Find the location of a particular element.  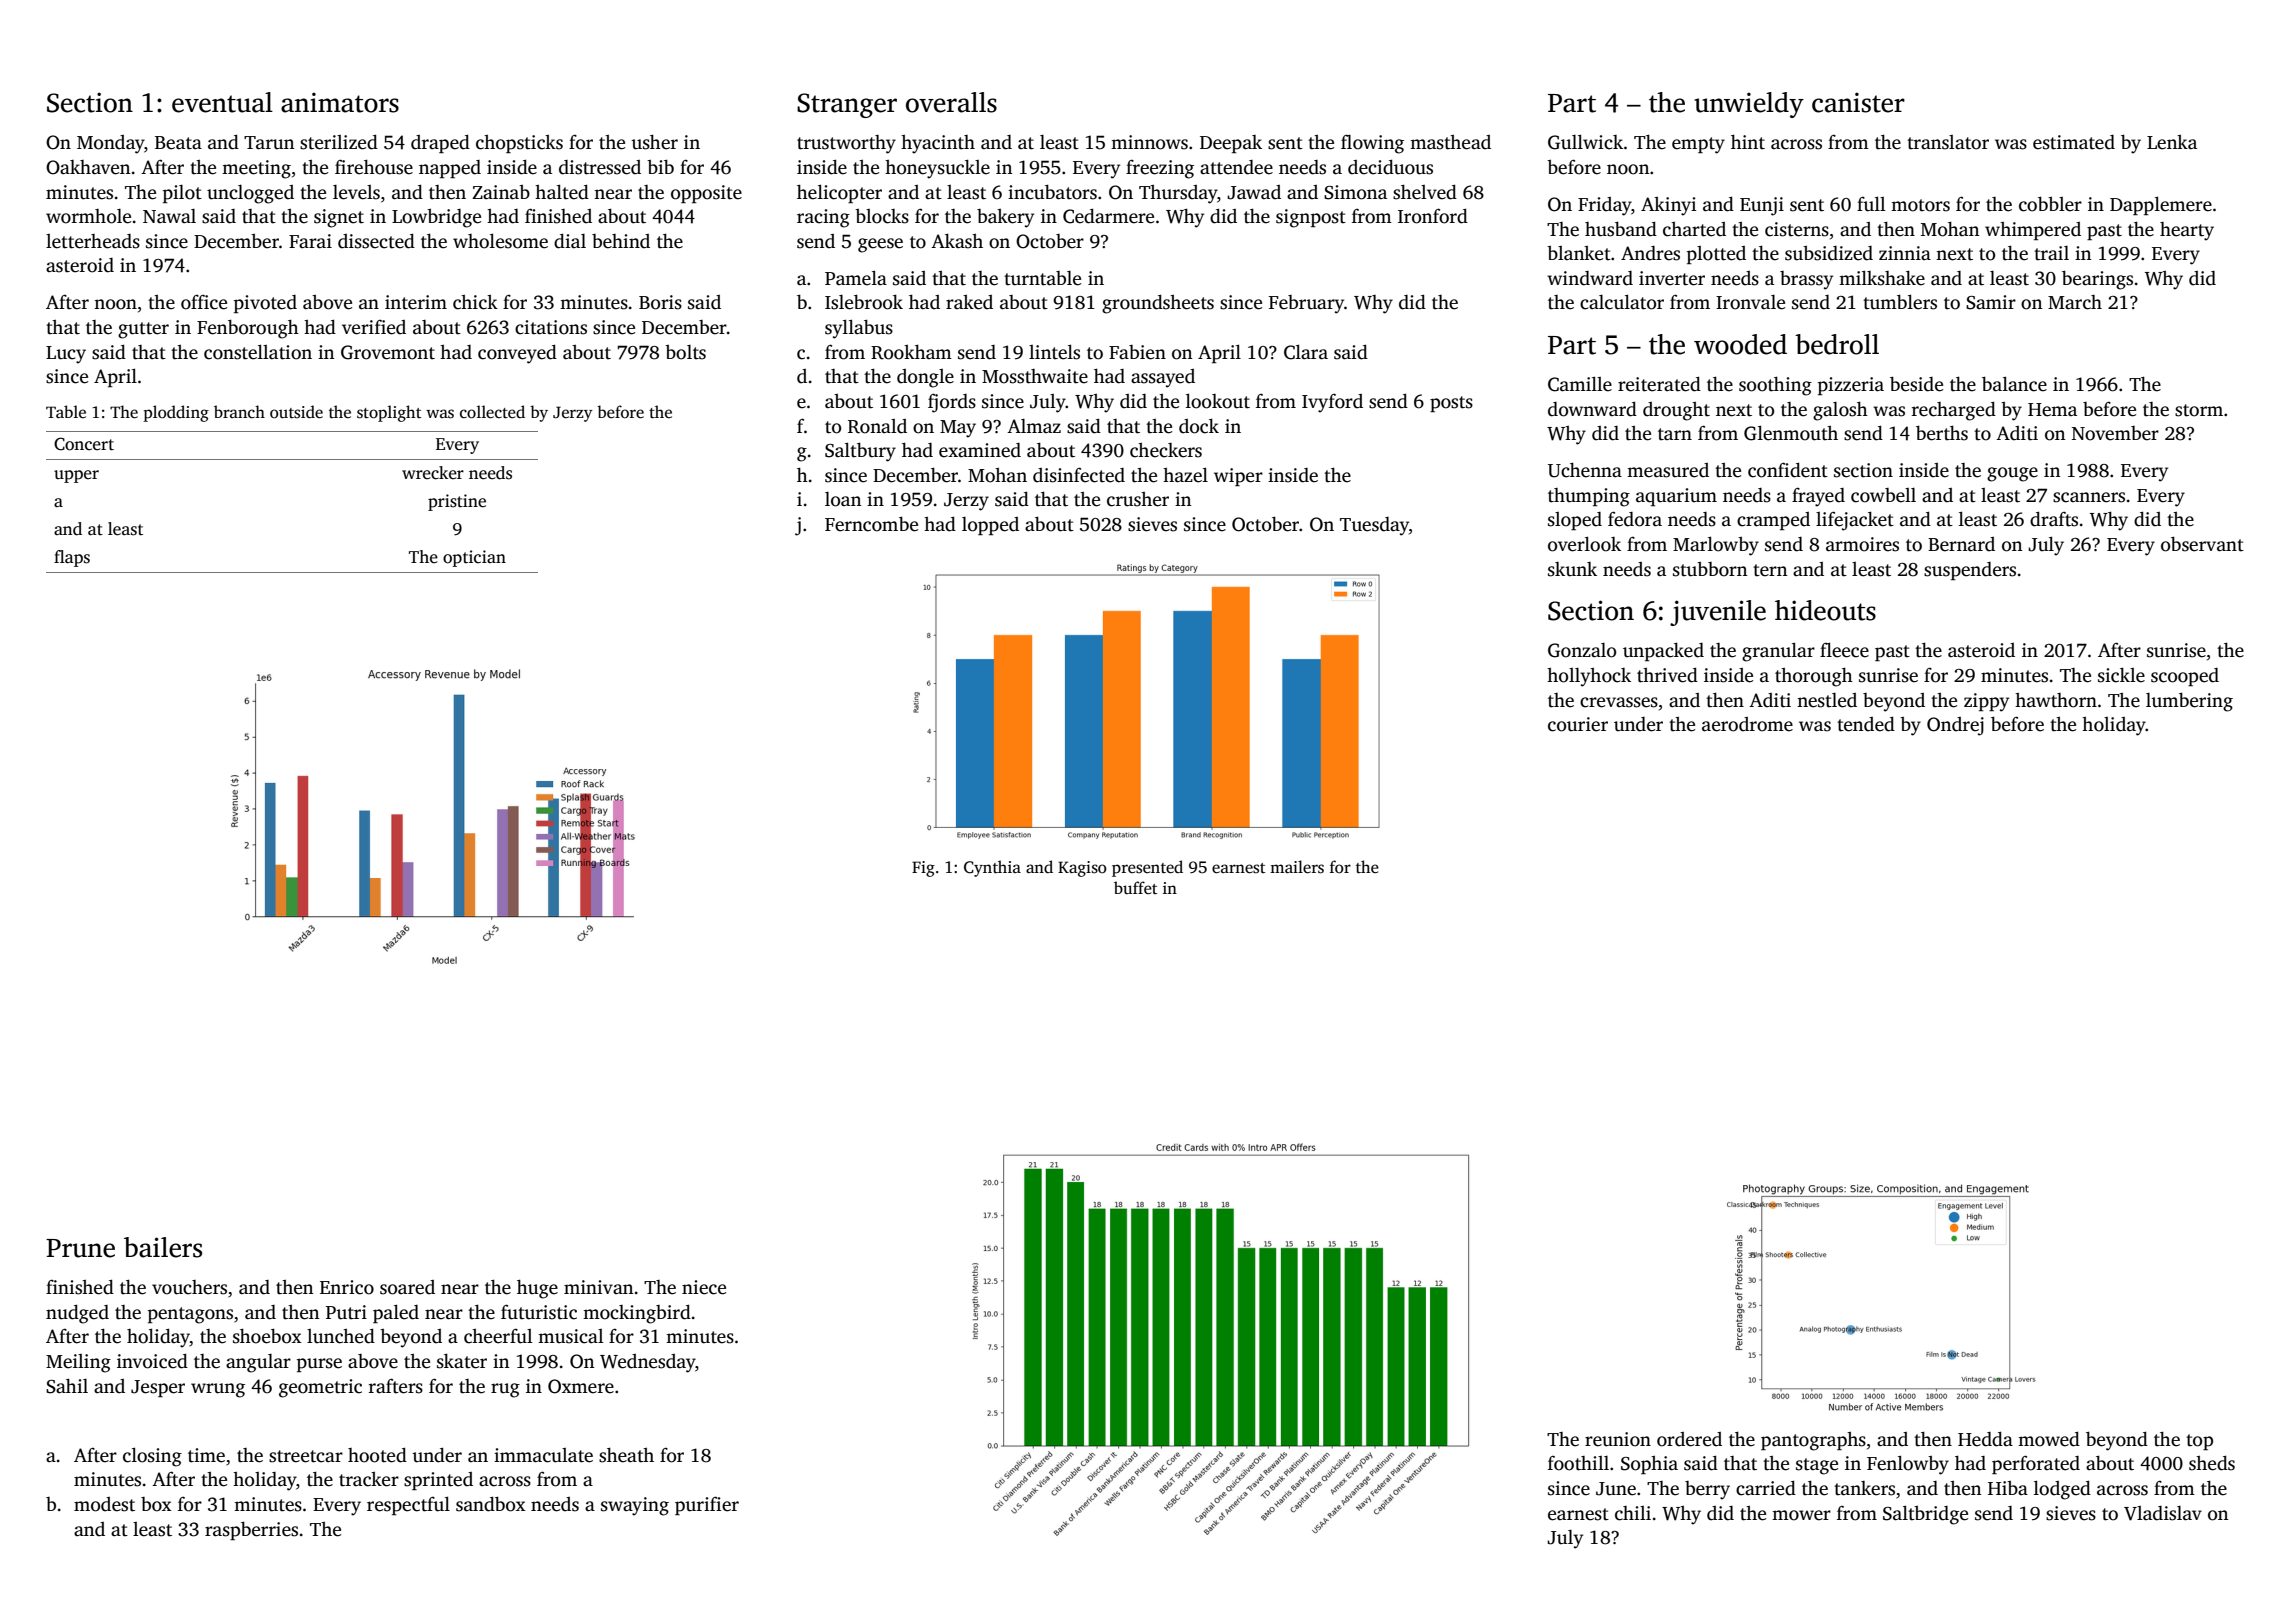

purifier is located at coordinates (707, 1505).
